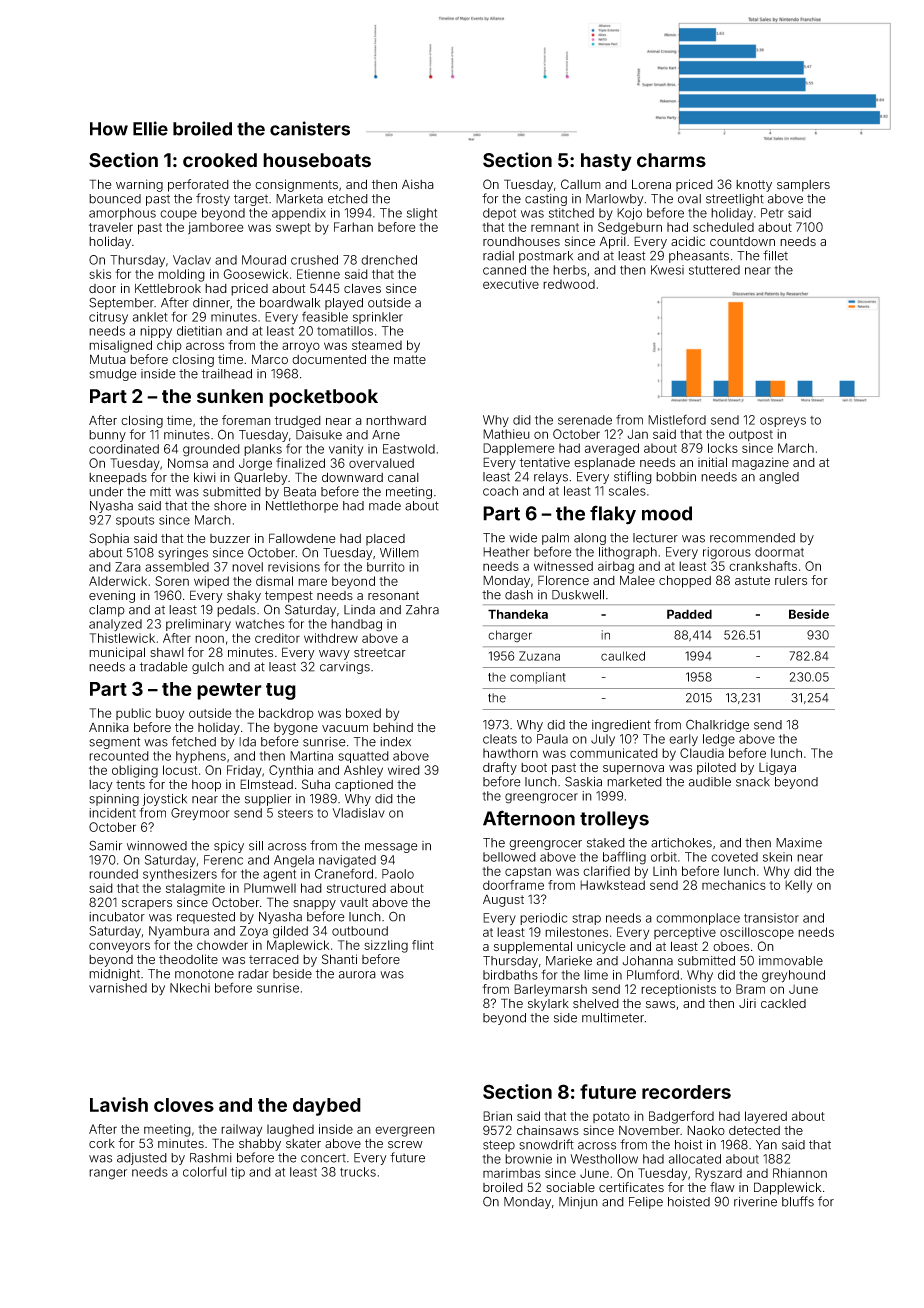 The width and height of the screenshot is (924, 1308). I want to click on skis, so click(100, 274).
